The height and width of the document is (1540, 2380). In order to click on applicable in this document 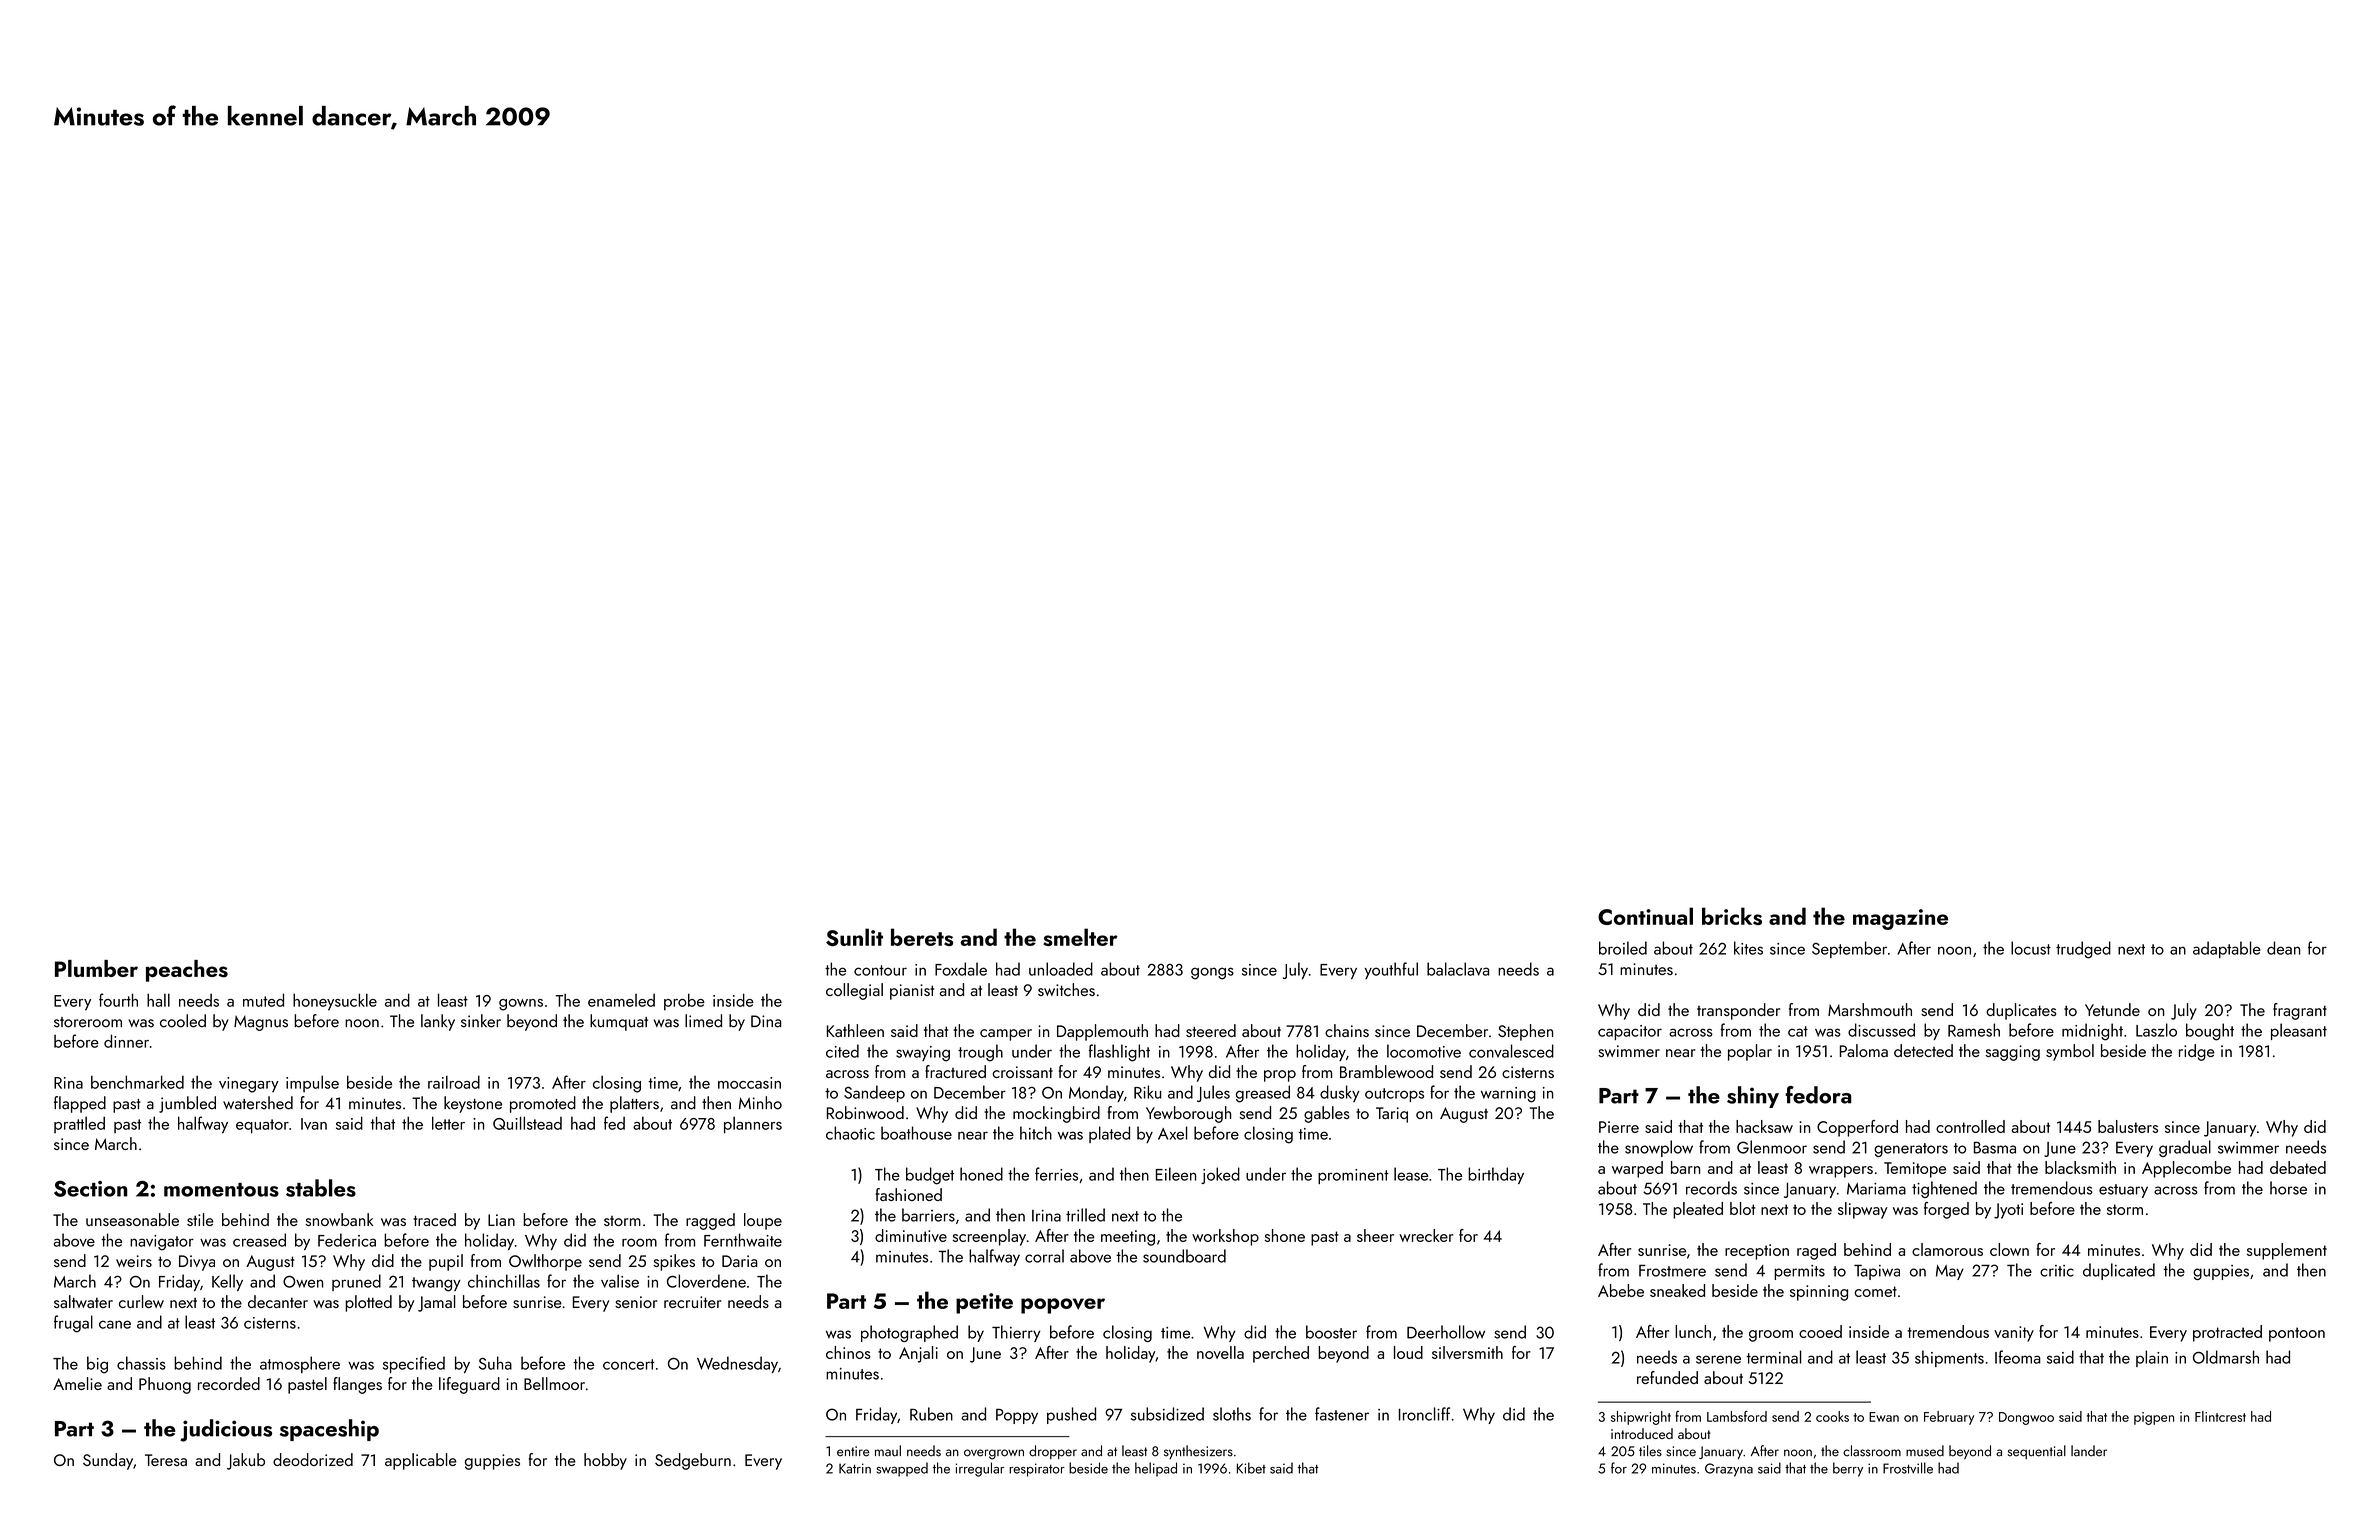, I will do `click(421, 1461)`.
